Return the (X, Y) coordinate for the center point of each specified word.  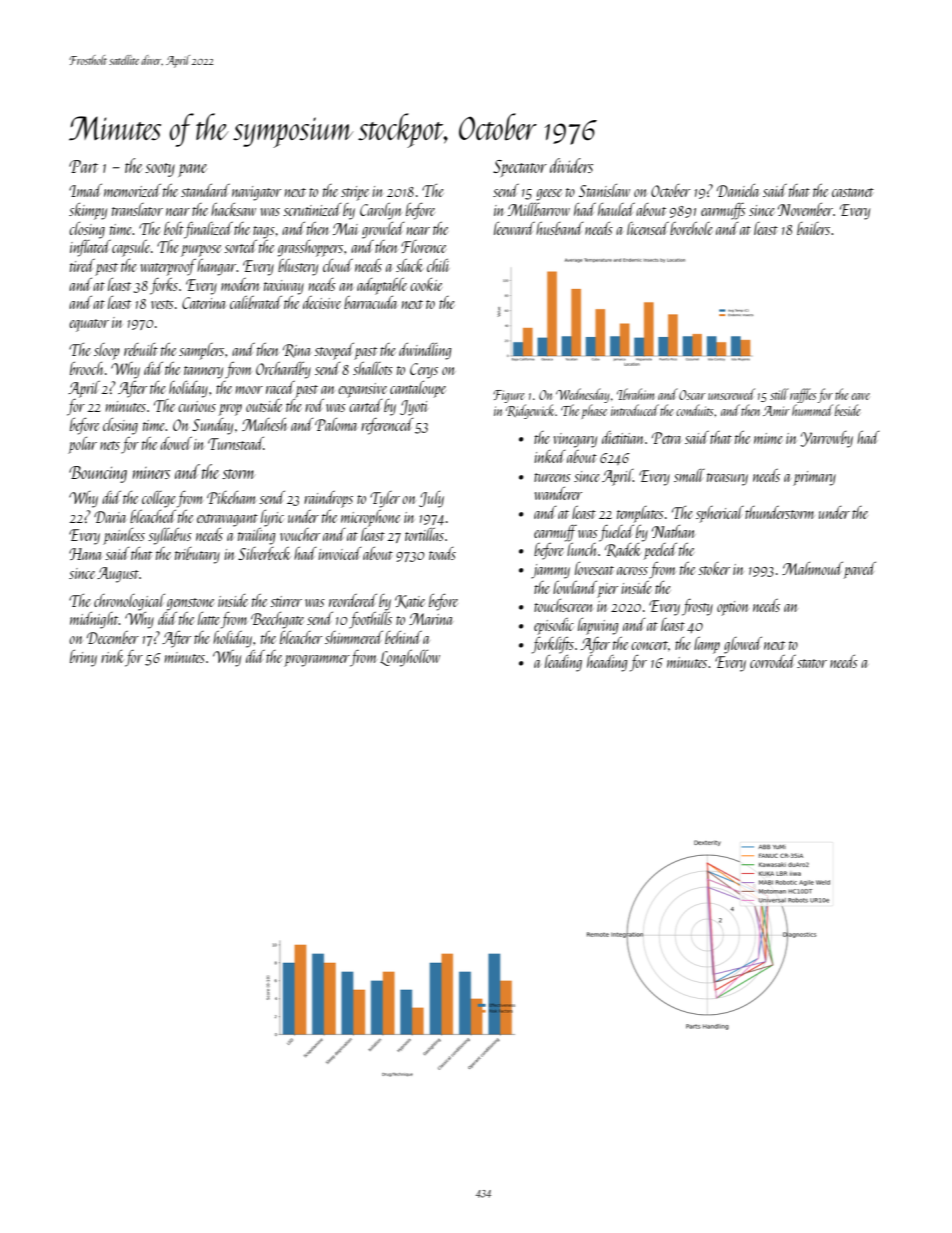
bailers (813, 228)
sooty (160, 170)
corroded (773, 661)
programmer (317, 661)
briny (83, 658)
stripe (355, 193)
